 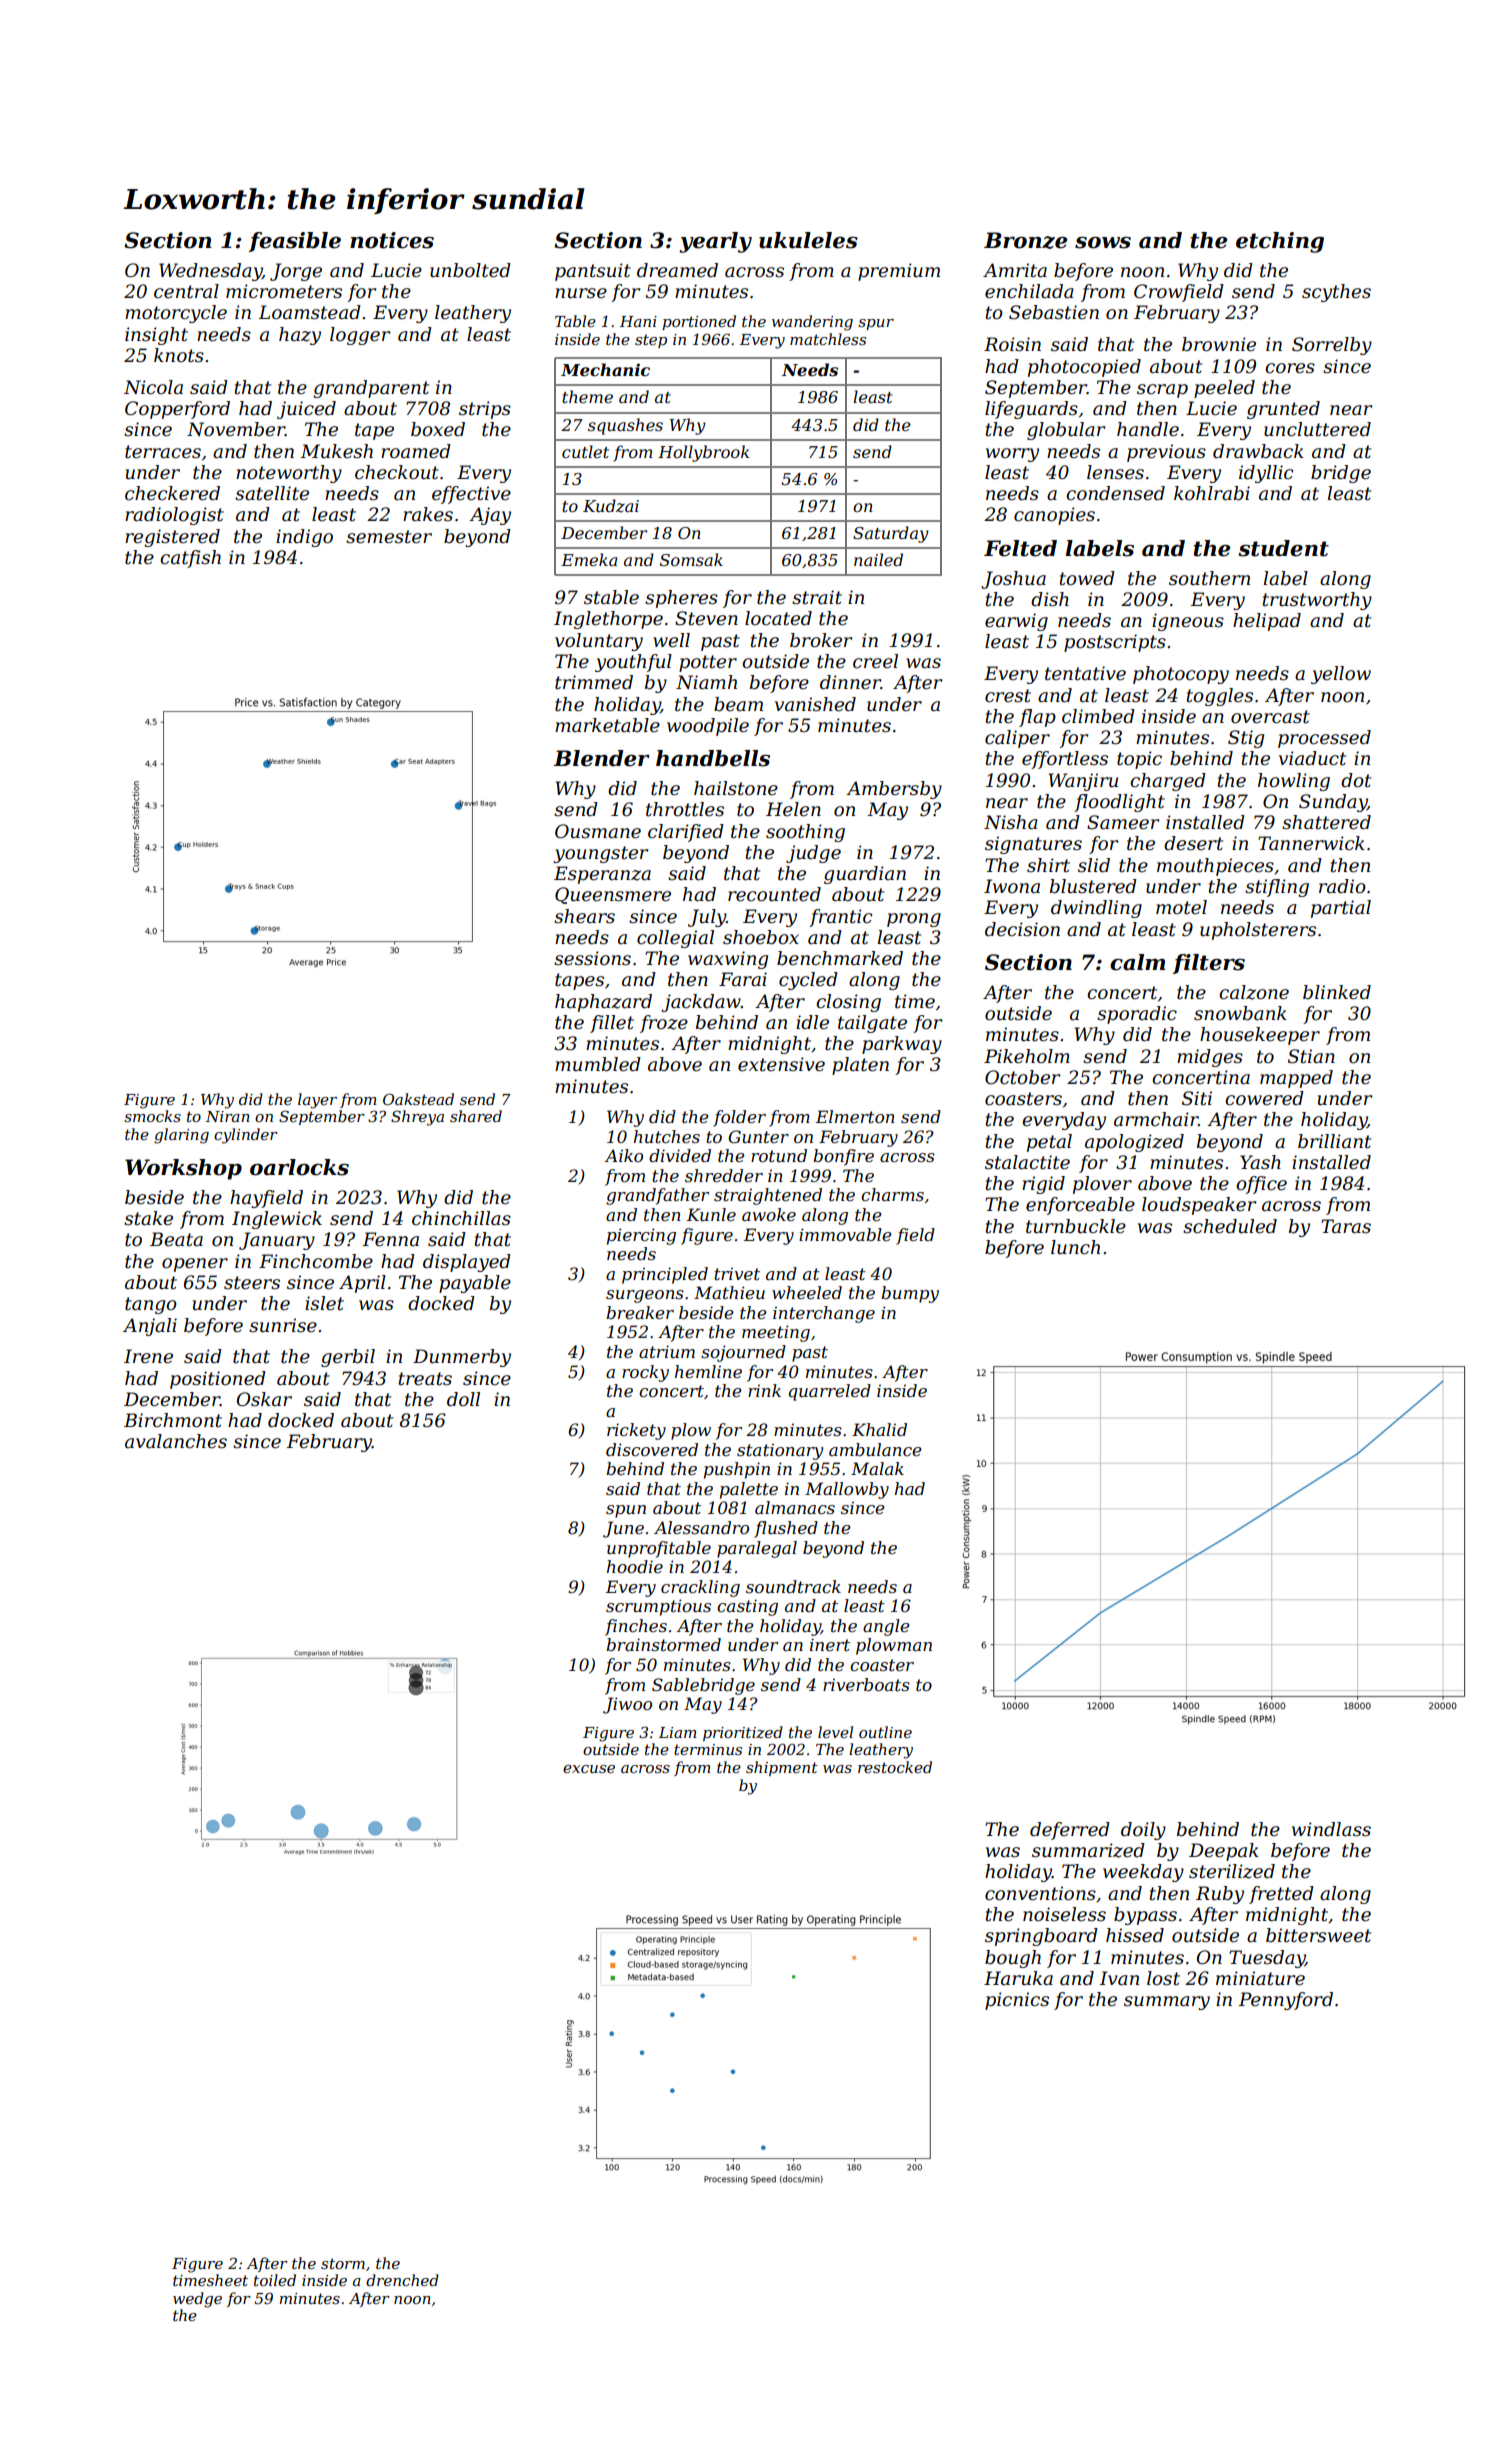 What do you see at coordinates (1075, 1247) in the document?
I see `lunch` at bounding box center [1075, 1247].
